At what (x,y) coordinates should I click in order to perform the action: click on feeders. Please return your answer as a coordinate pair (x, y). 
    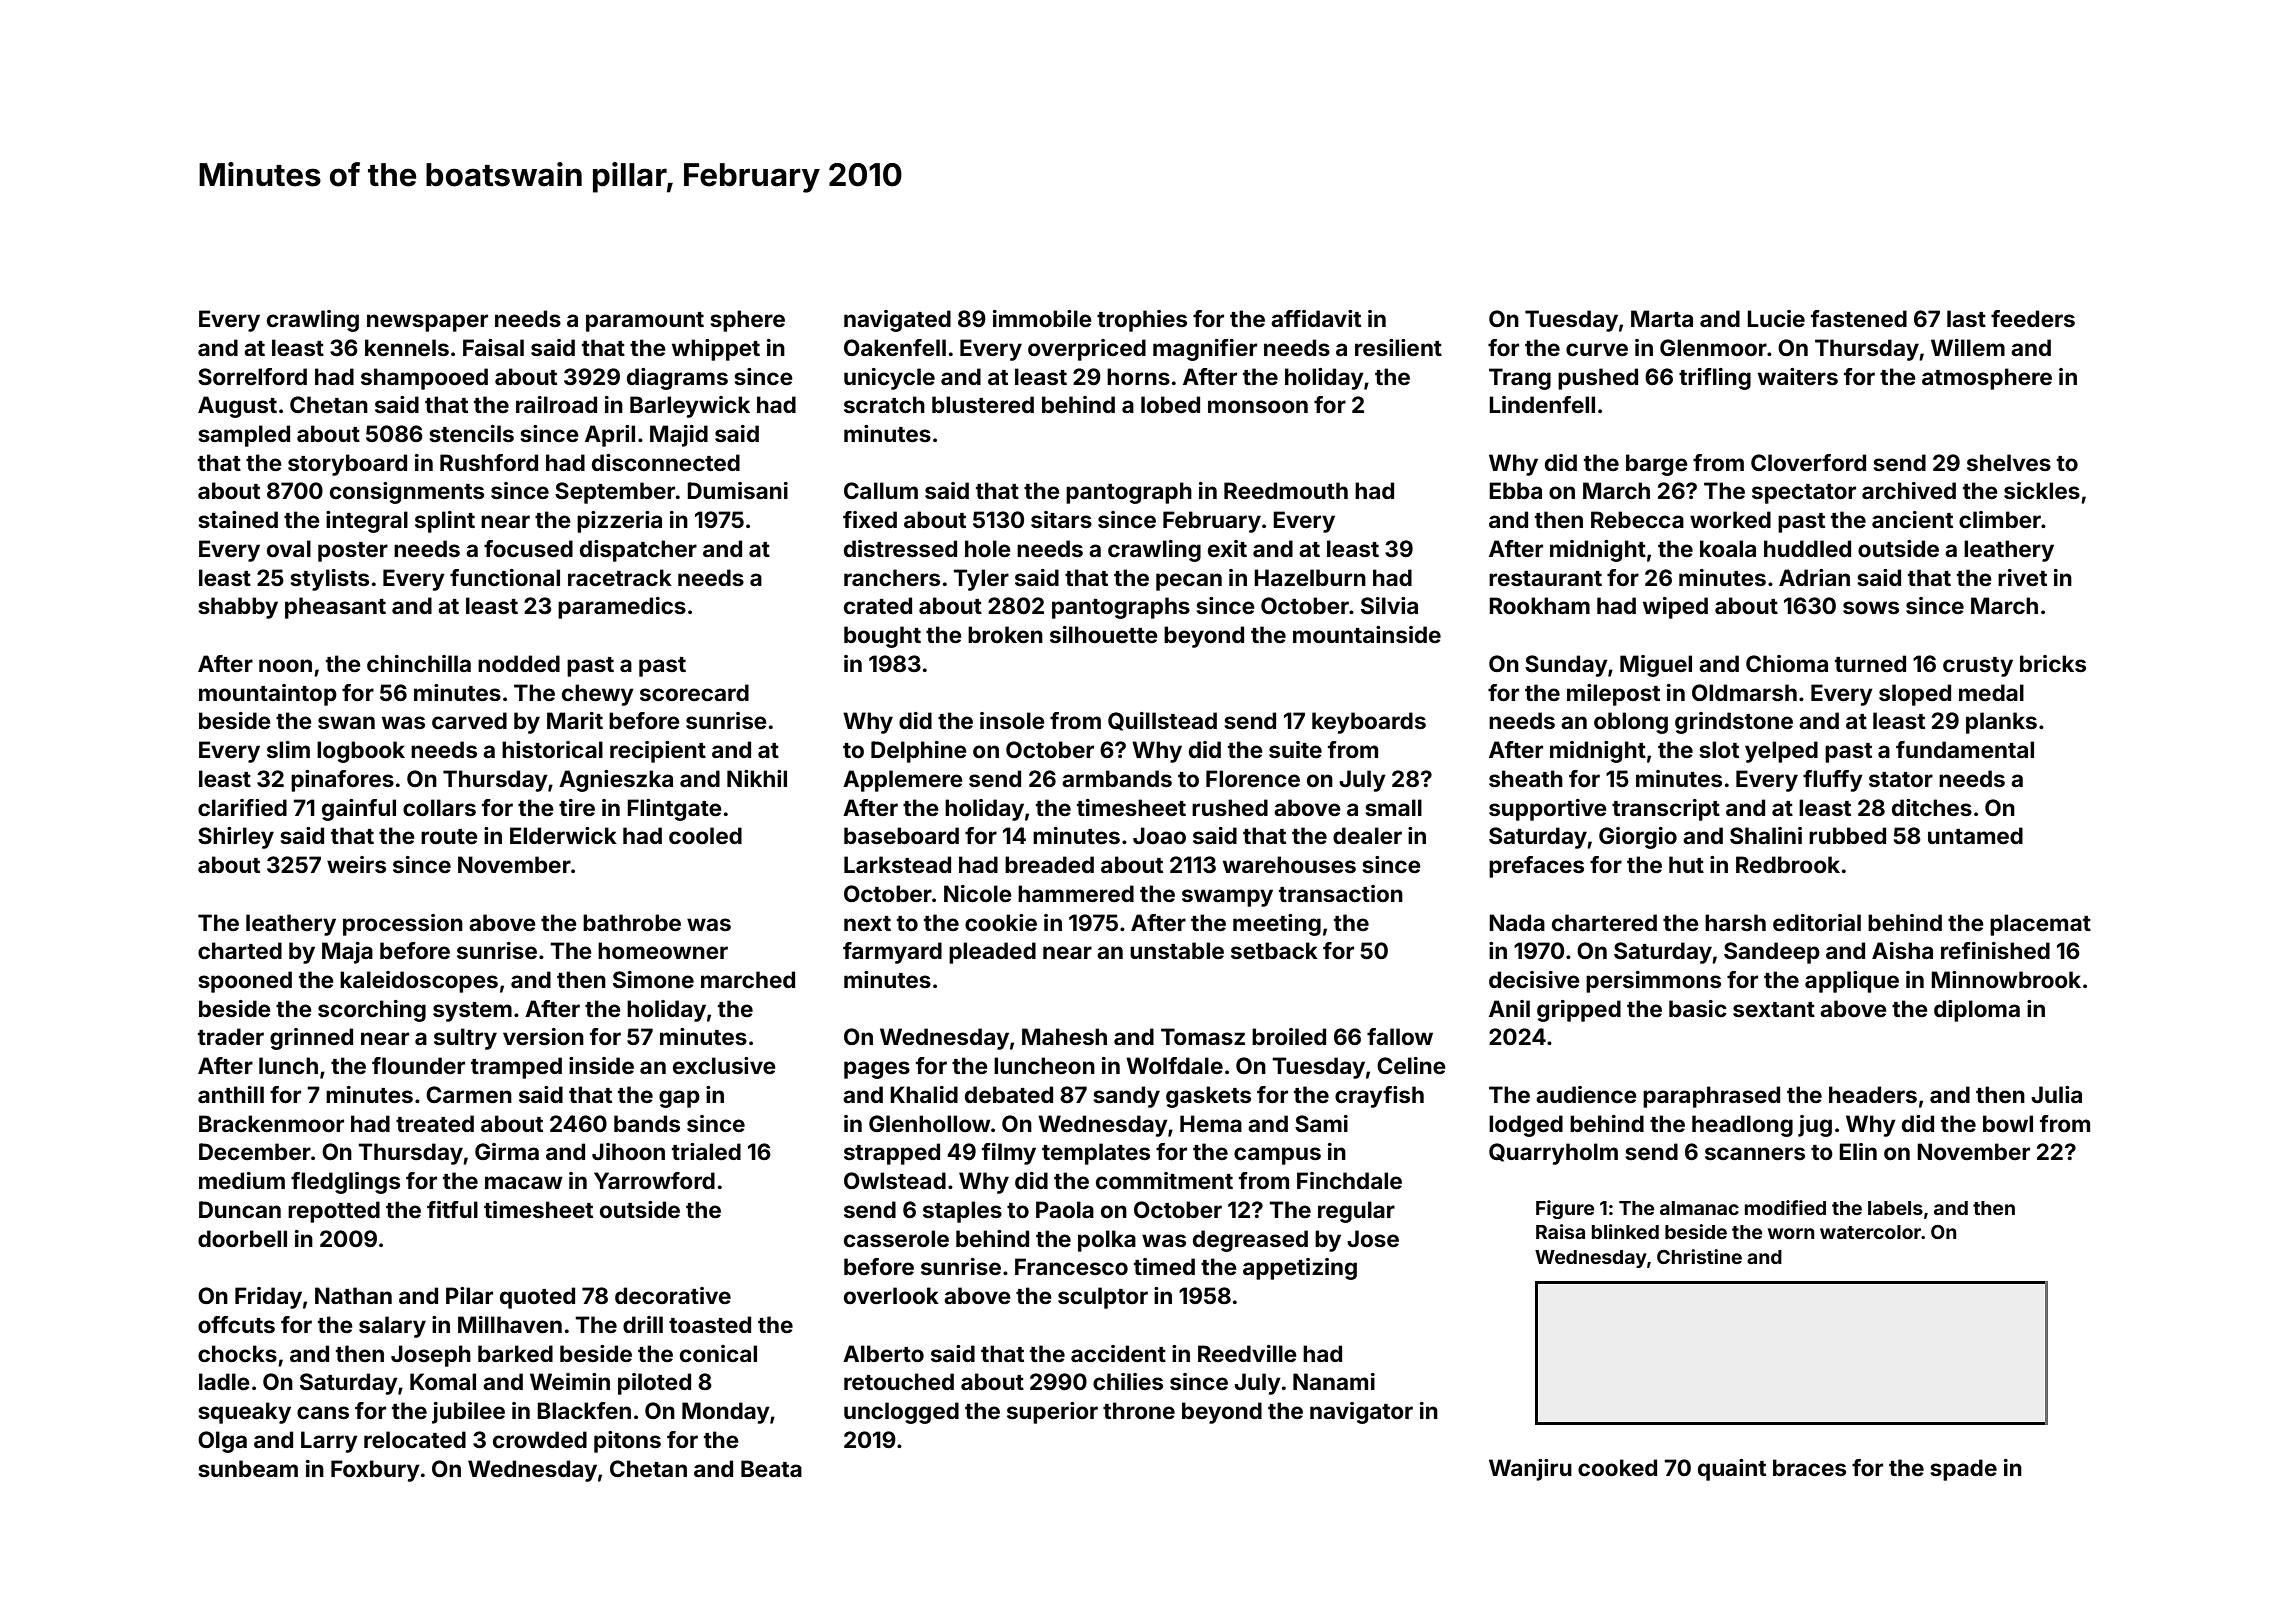
    Looking at the image, I should click on (2033, 318).
